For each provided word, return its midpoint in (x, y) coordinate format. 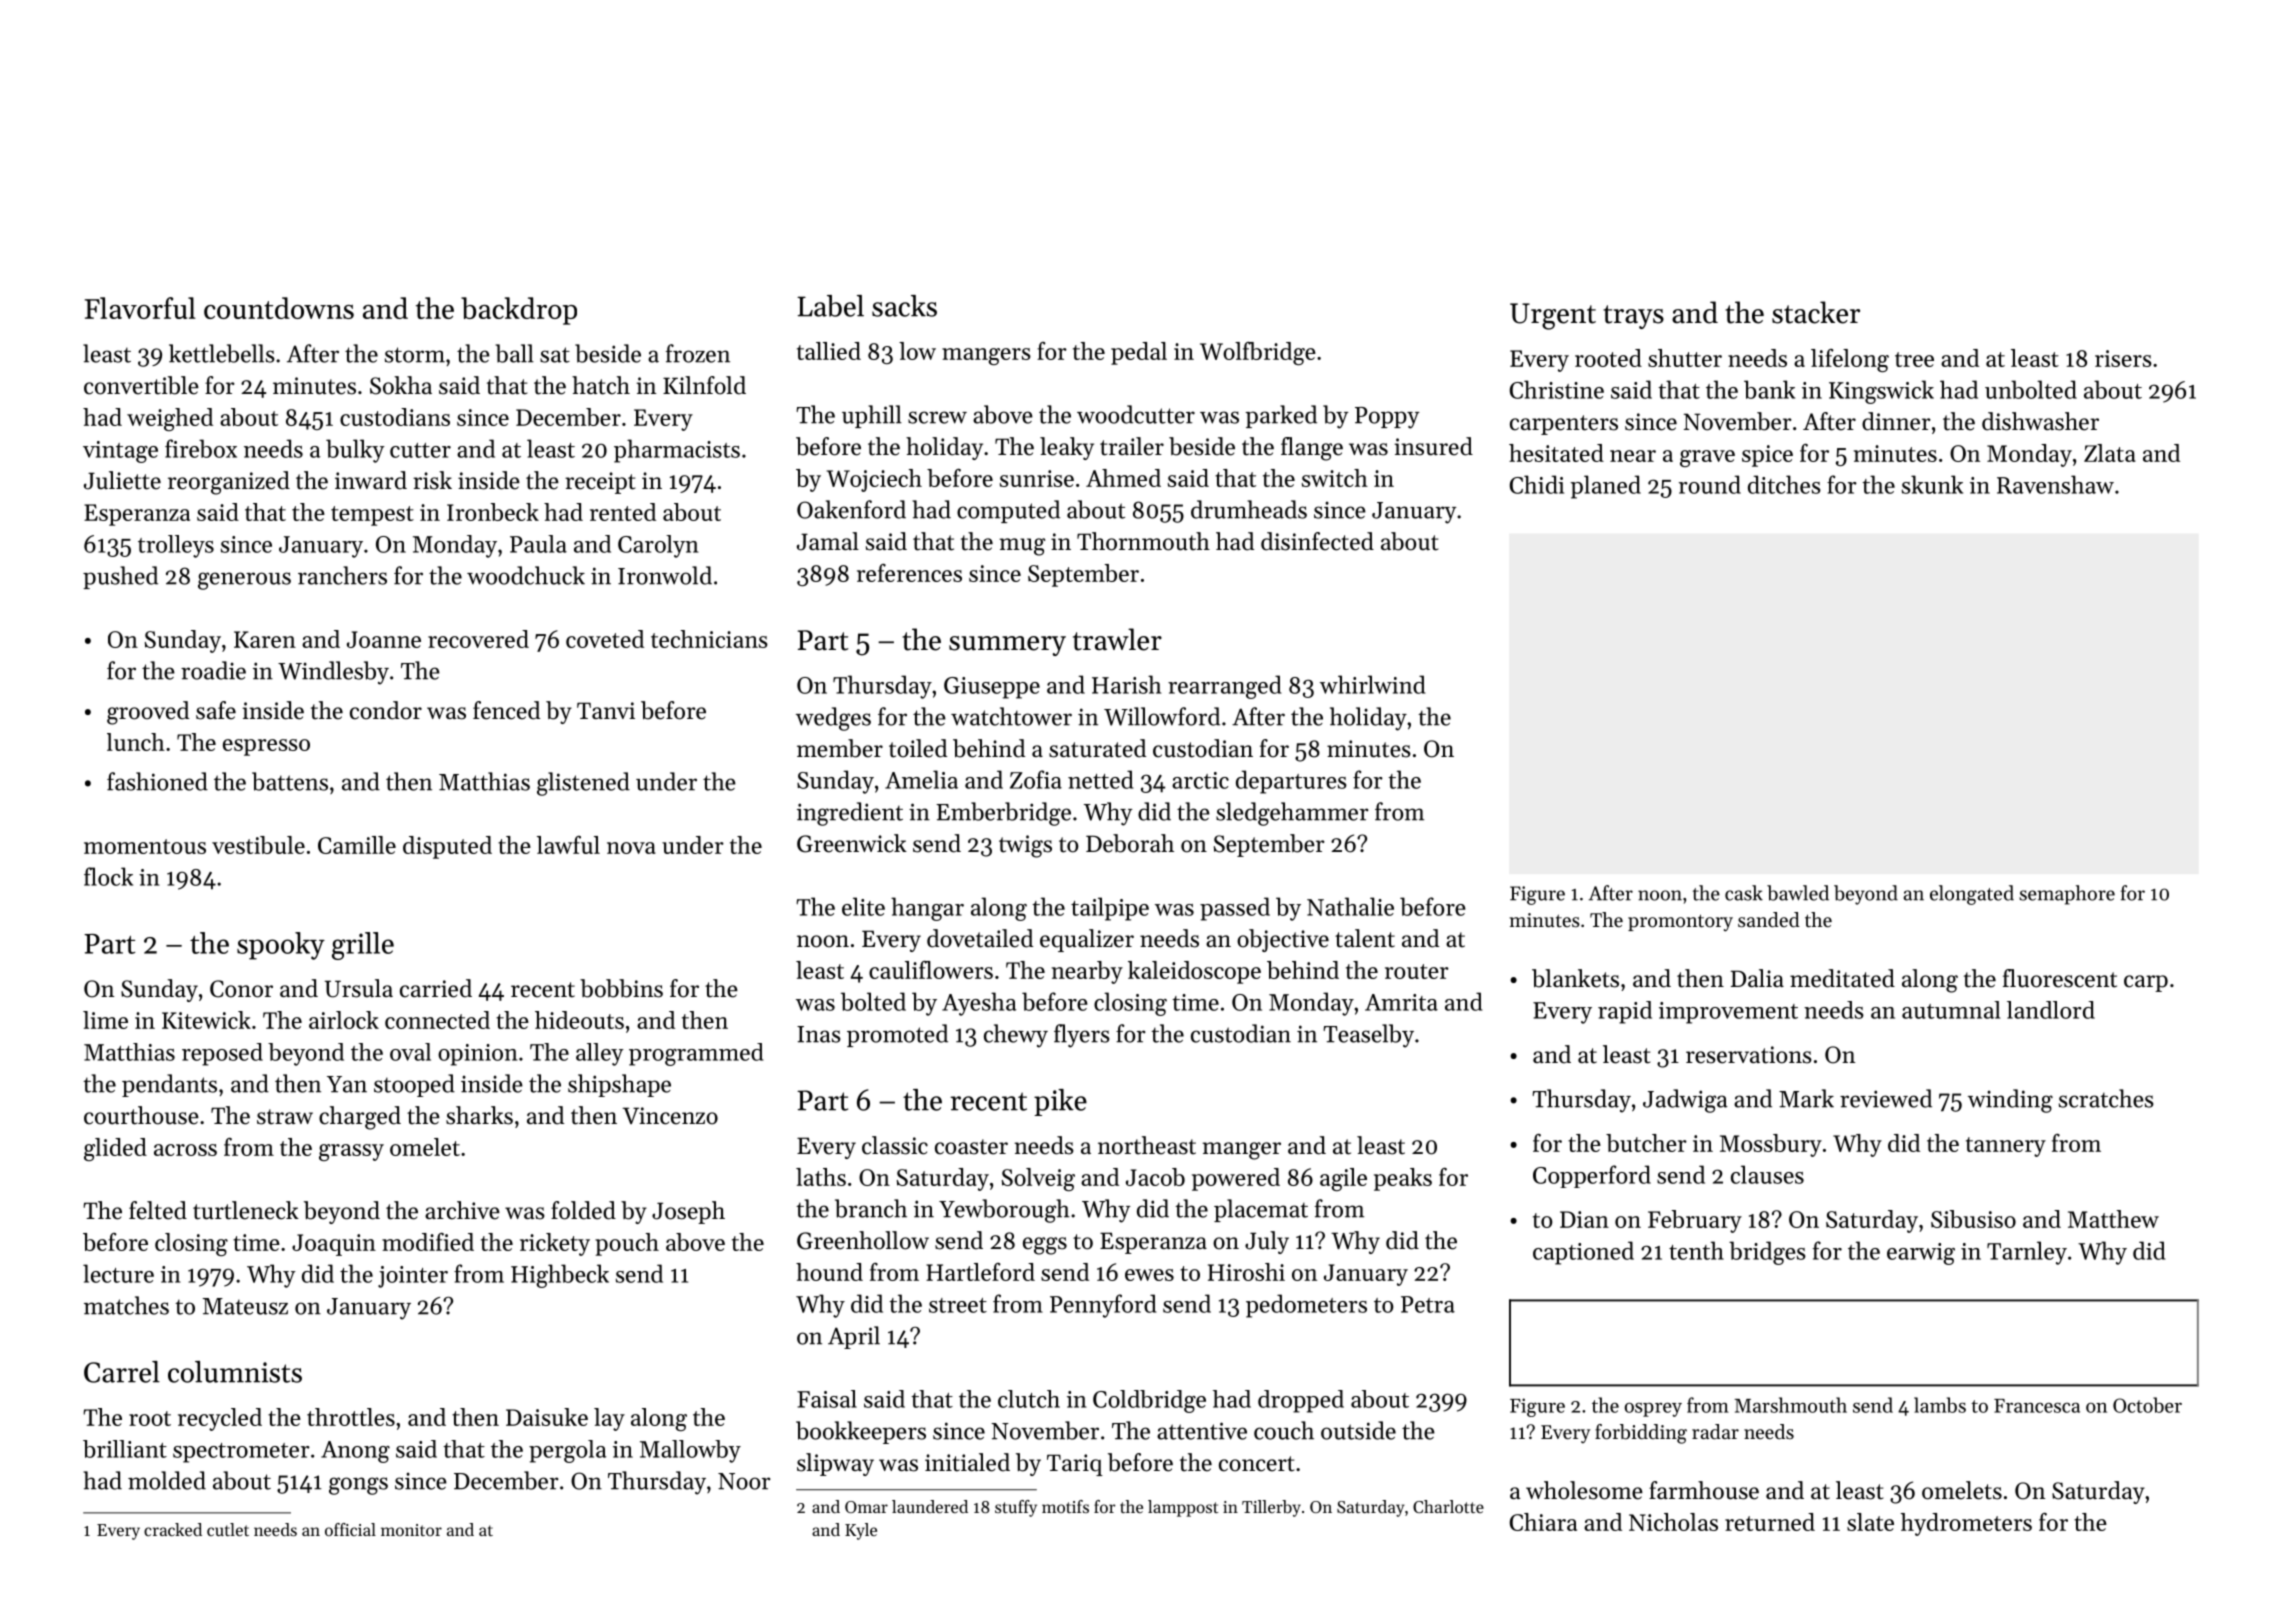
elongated (1972, 895)
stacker (1816, 312)
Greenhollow (863, 1240)
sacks (904, 306)
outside (1358, 1430)
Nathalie (1350, 906)
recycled (220, 1419)
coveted (605, 639)
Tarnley (2027, 1253)
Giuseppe (992, 688)
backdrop (519, 311)
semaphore (2067, 895)
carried (436, 988)
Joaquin (334, 1245)
